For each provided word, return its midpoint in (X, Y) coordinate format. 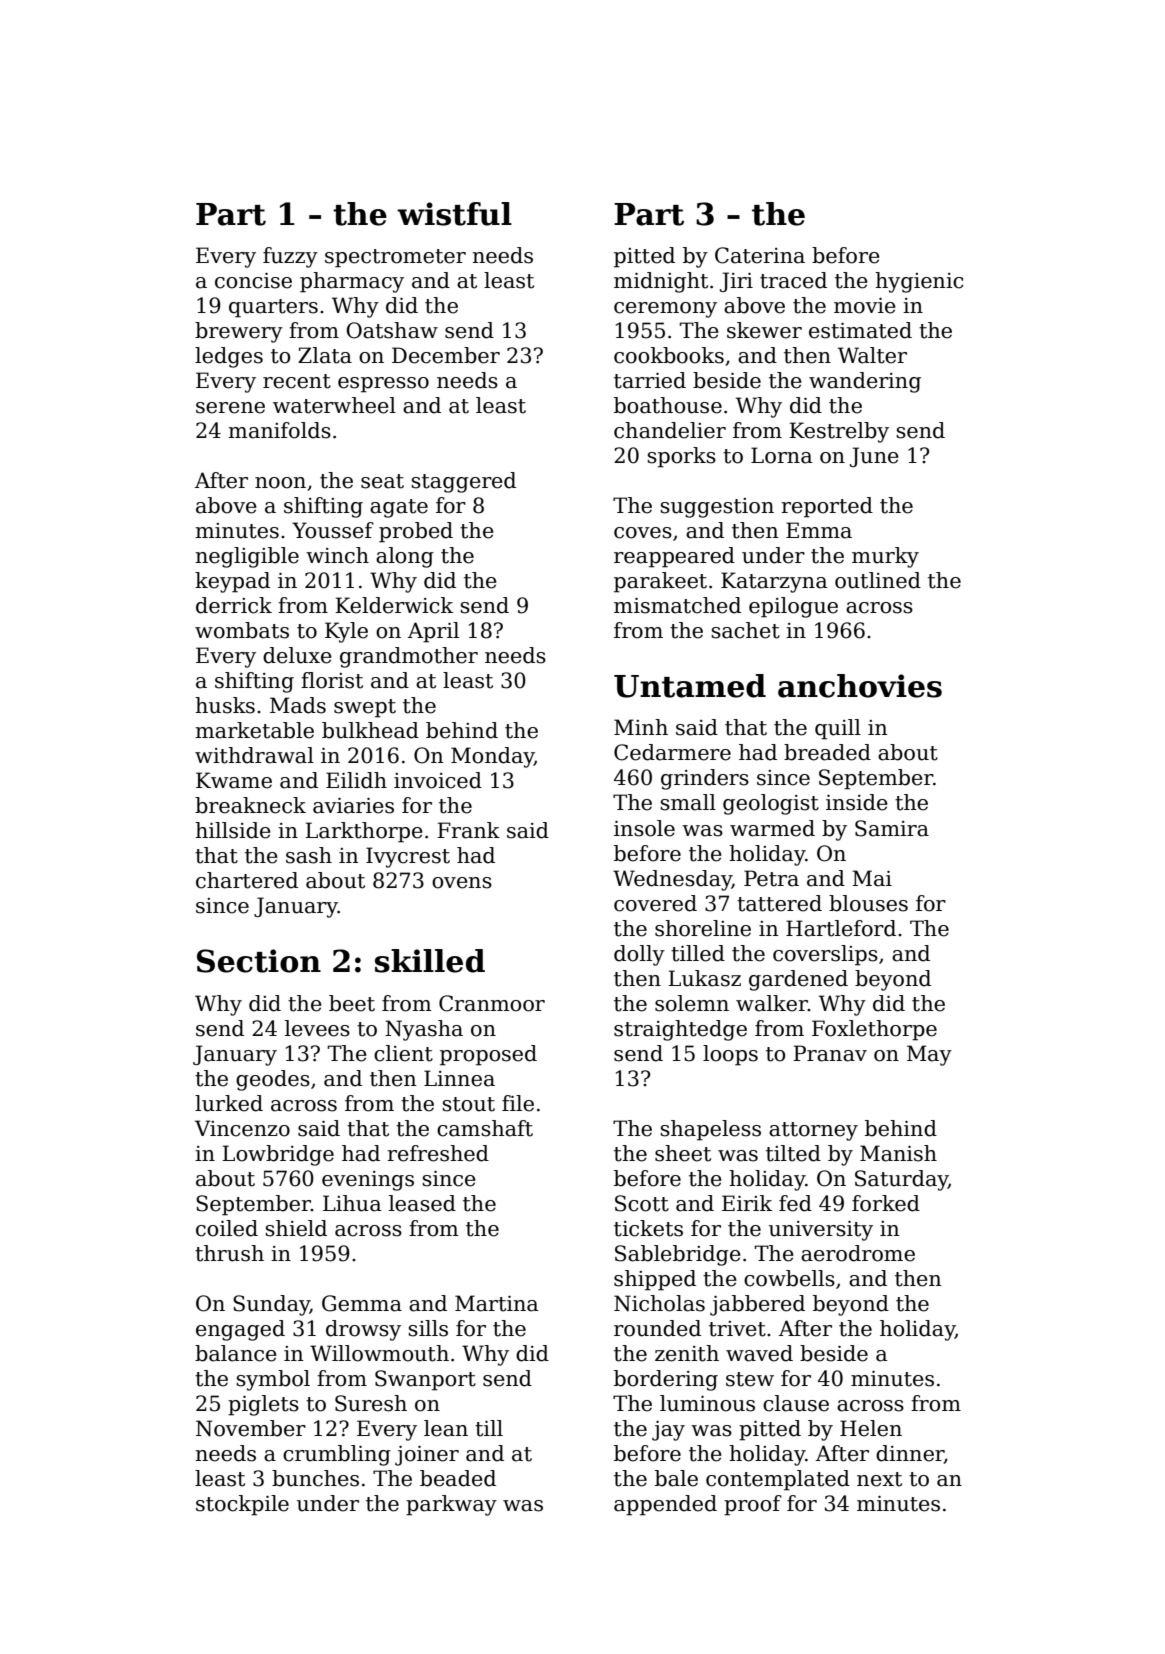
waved (759, 1353)
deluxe (297, 655)
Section (259, 961)
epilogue (793, 607)
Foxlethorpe (874, 1030)
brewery (239, 332)
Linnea (459, 1078)
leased (422, 1203)
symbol (273, 1380)
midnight (661, 282)
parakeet (660, 582)
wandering (865, 382)
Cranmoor (492, 1003)
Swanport (425, 1380)
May (929, 1055)
